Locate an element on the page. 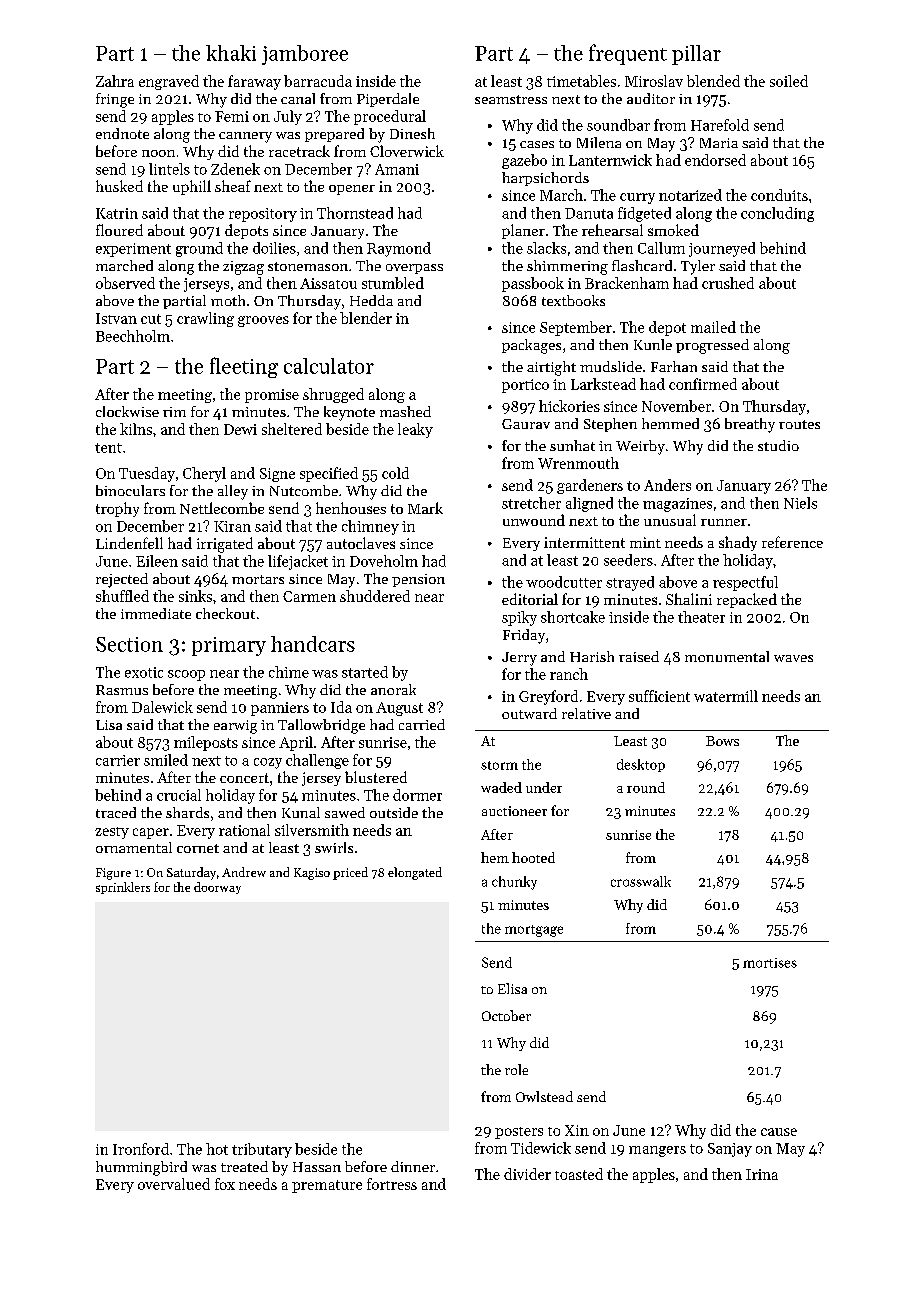 This page has width=924, height=1308. aligned is located at coordinates (589, 504).
